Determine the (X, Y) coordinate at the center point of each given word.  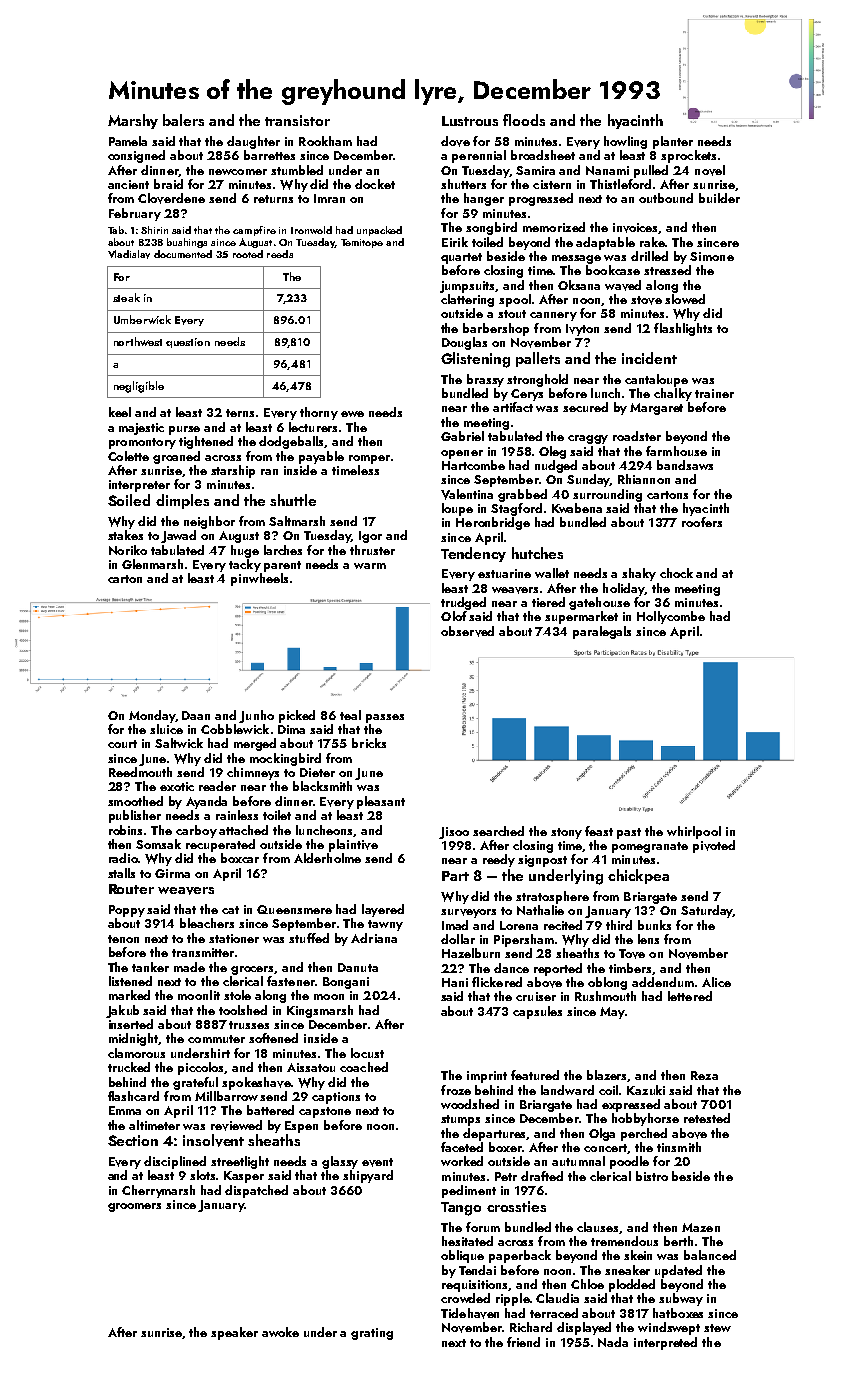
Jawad (178, 536)
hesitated (467, 1241)
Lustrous (470, 121)
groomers (134, 1207)
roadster (637, 436)
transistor (297, 120)
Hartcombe (473, 465)
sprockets (688, 156)
